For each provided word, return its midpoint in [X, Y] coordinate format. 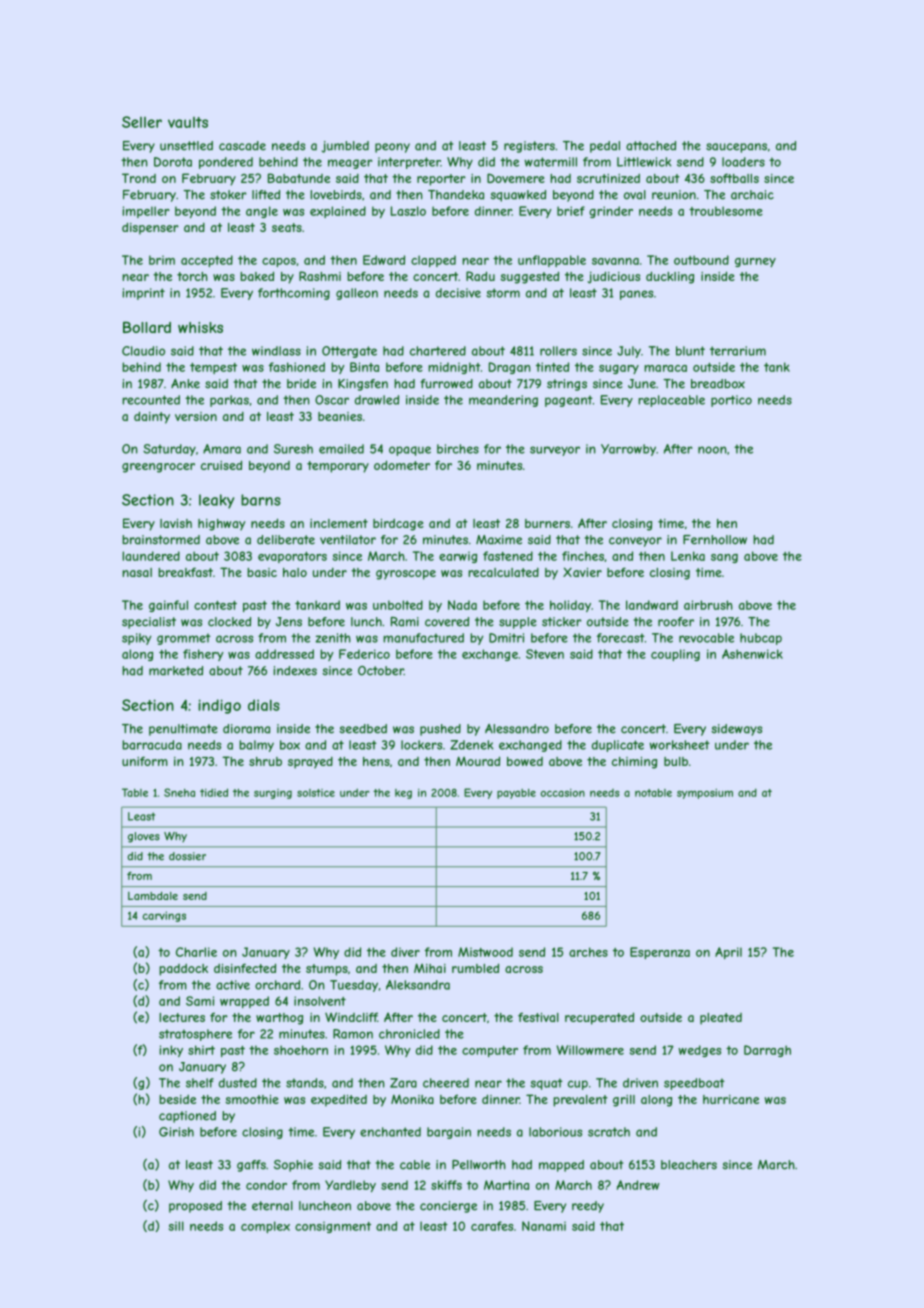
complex [265, 1227]
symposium [705, 794]
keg [403, 794]
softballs [734, 178]
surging [273, 794]
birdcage [398, 525]
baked [257, 276]
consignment [333, 1227]
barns [261, 500]
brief [571, 211]
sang [724, 558]
